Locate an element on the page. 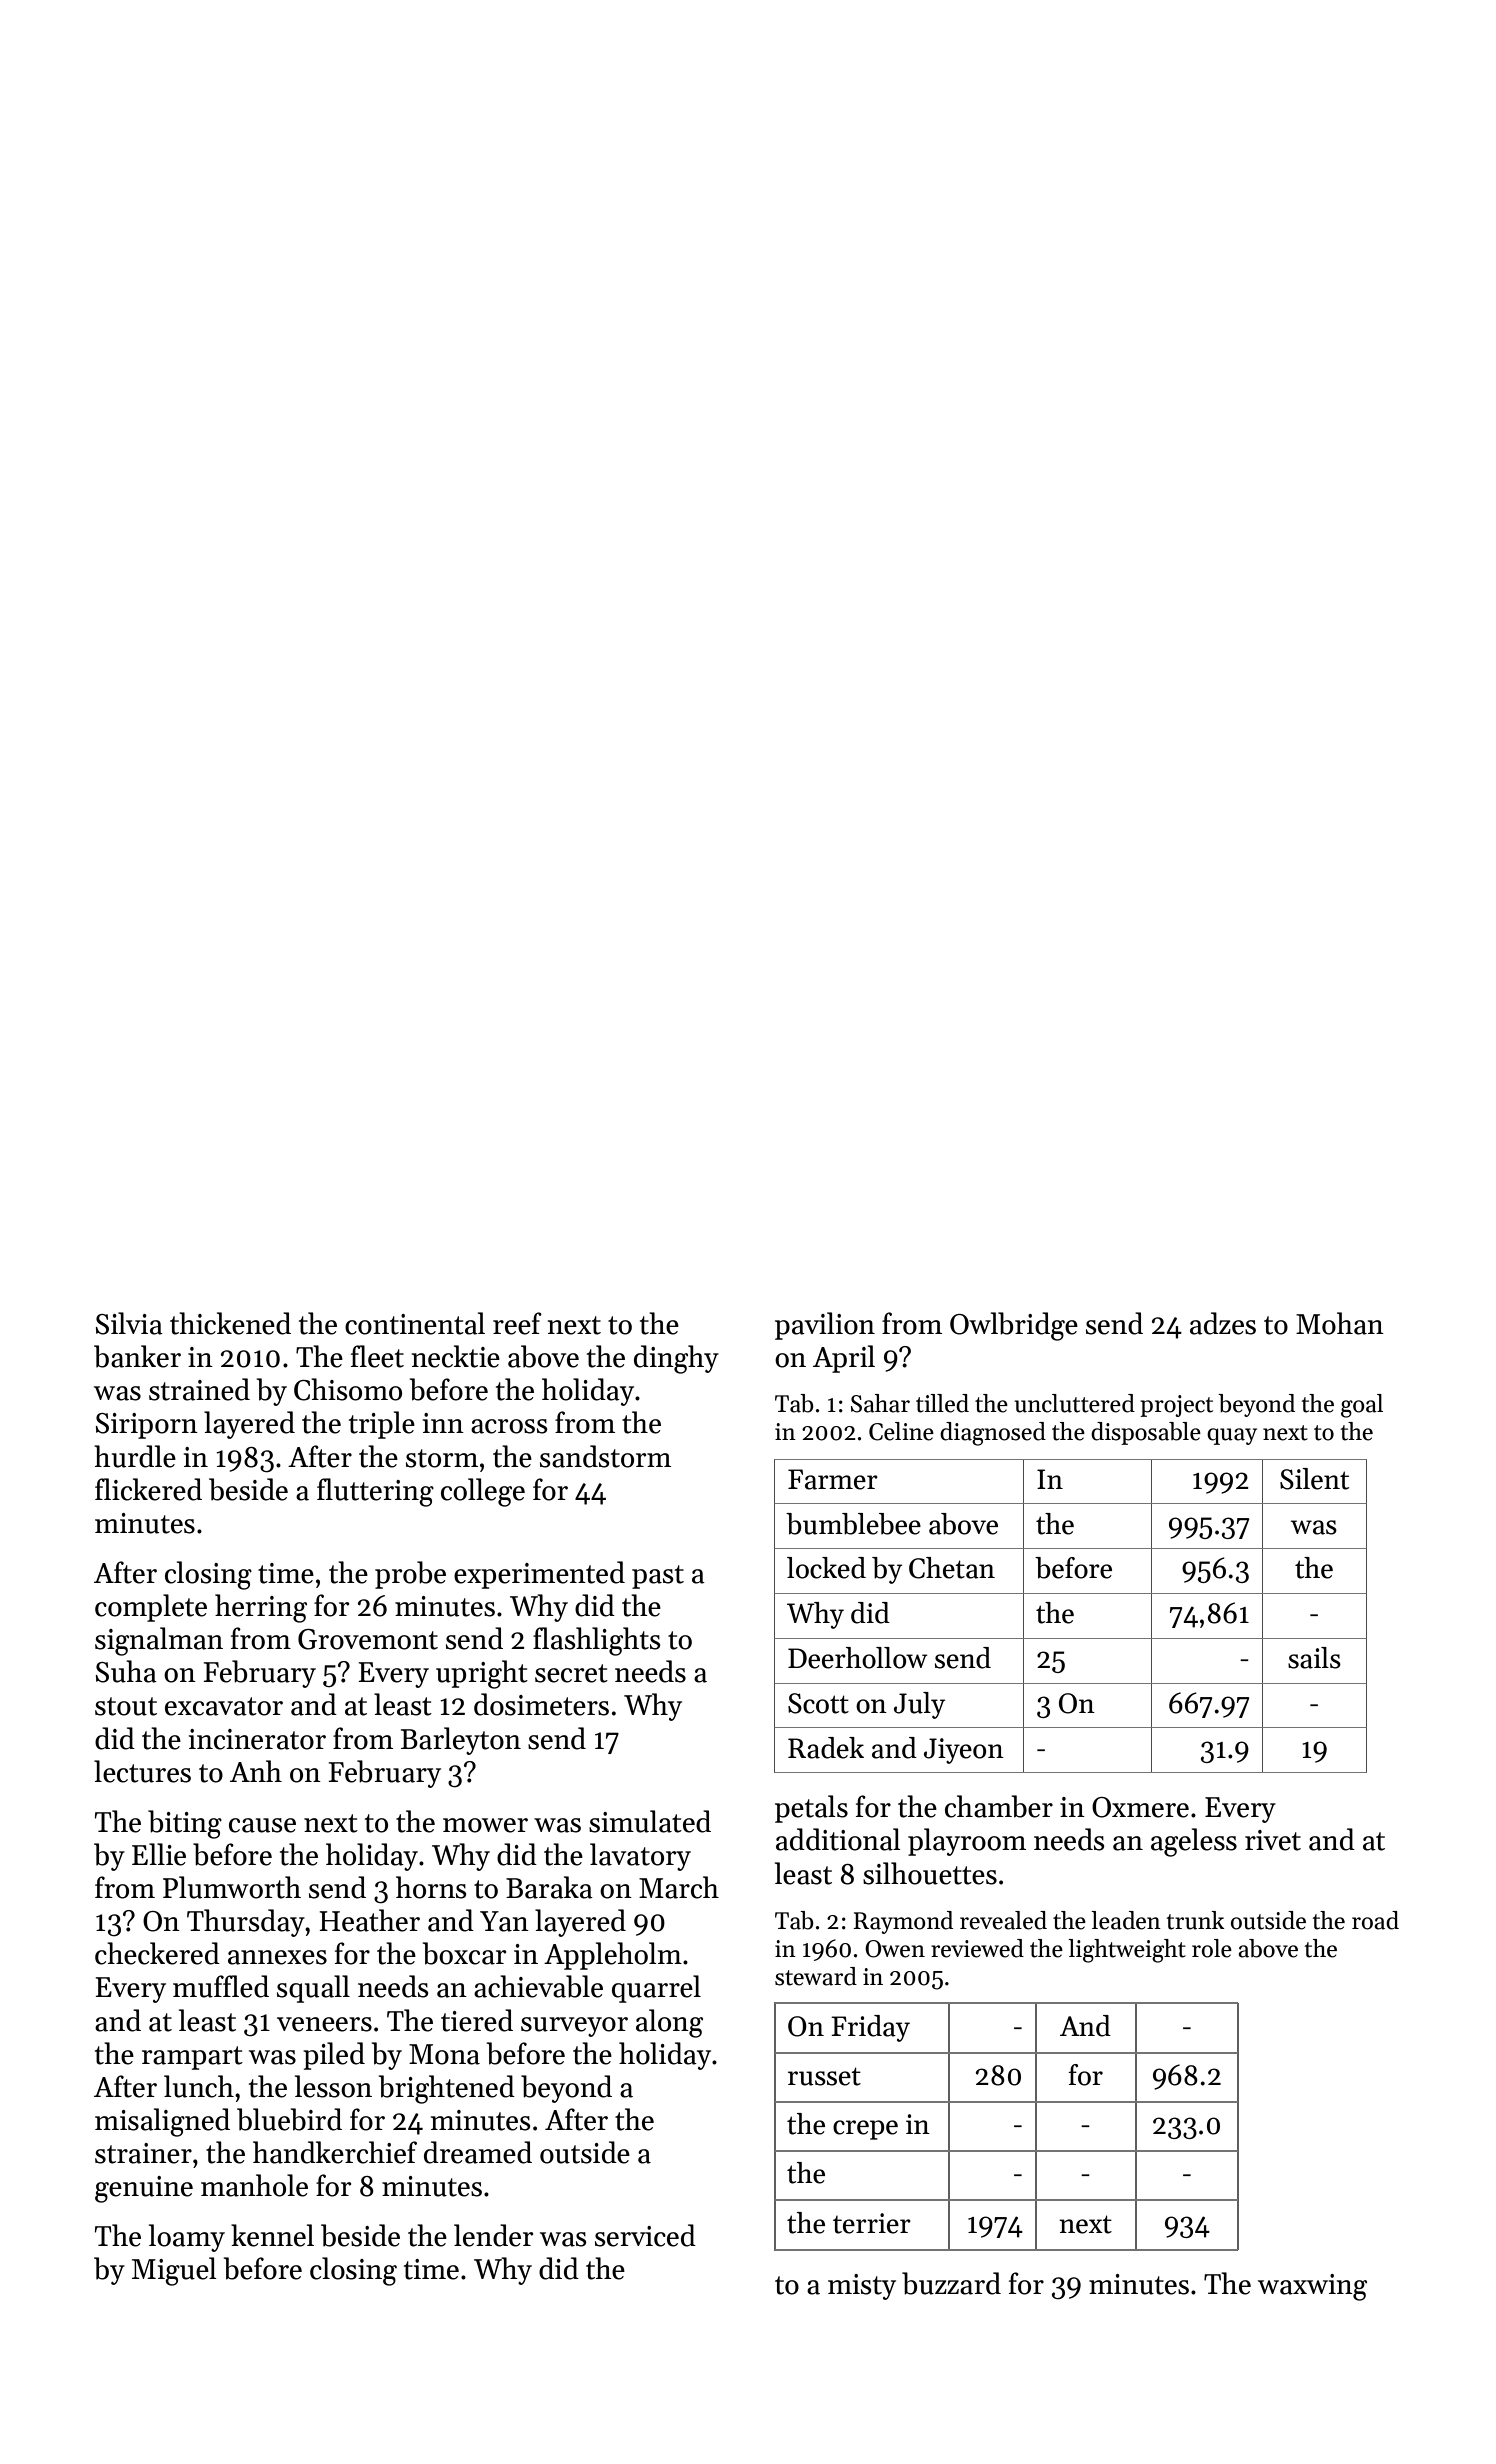 The height and width of the page is (2464, 1496). reviewed is located at coordinates (977, 1948).
